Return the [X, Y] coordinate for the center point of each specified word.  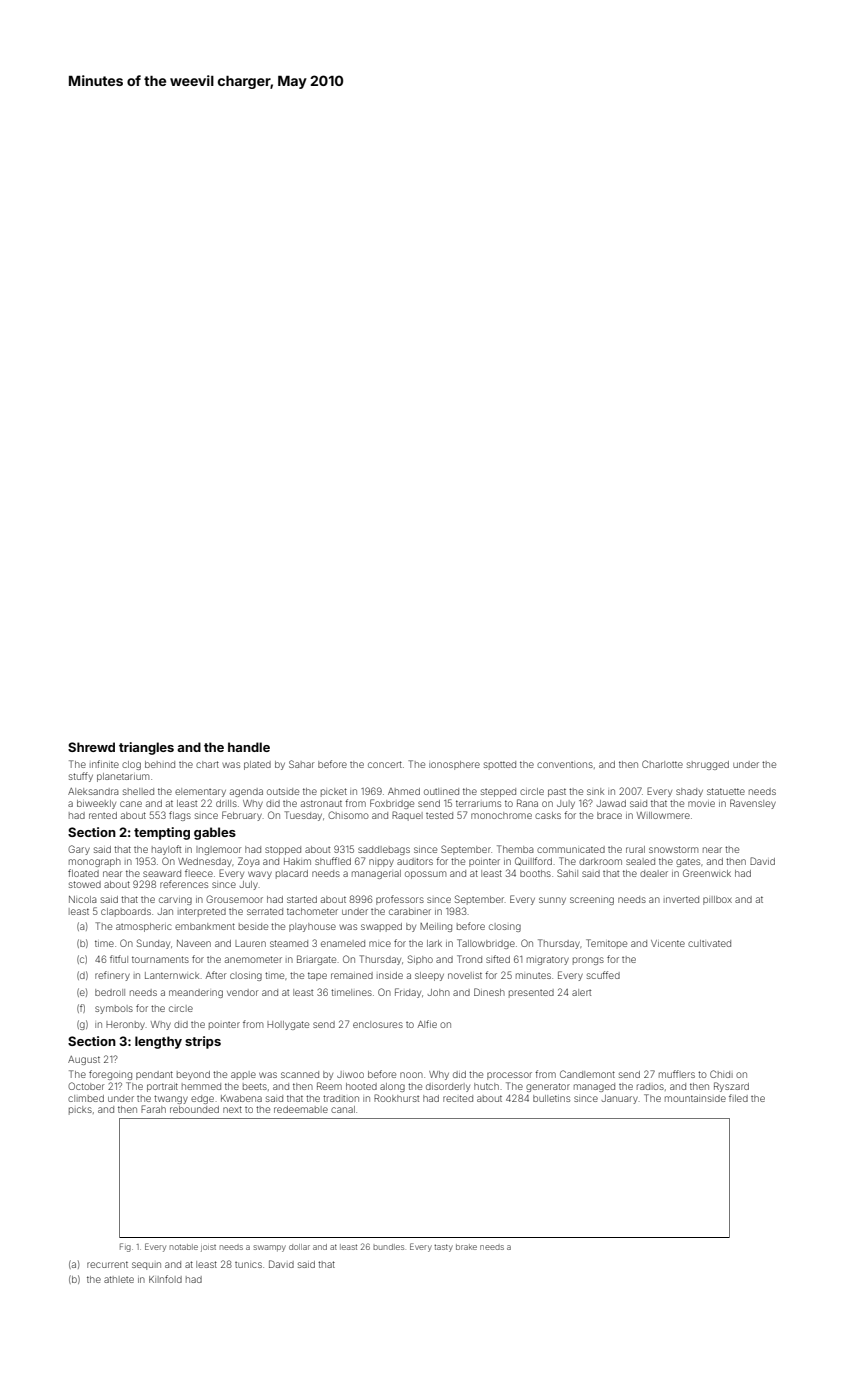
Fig [125, 1247]
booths [535, 873]
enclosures [378, 1024]
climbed [86, 1098]
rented [103, 815]
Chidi [721, 1074]
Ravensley [753, 804]
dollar [299, 1247]
